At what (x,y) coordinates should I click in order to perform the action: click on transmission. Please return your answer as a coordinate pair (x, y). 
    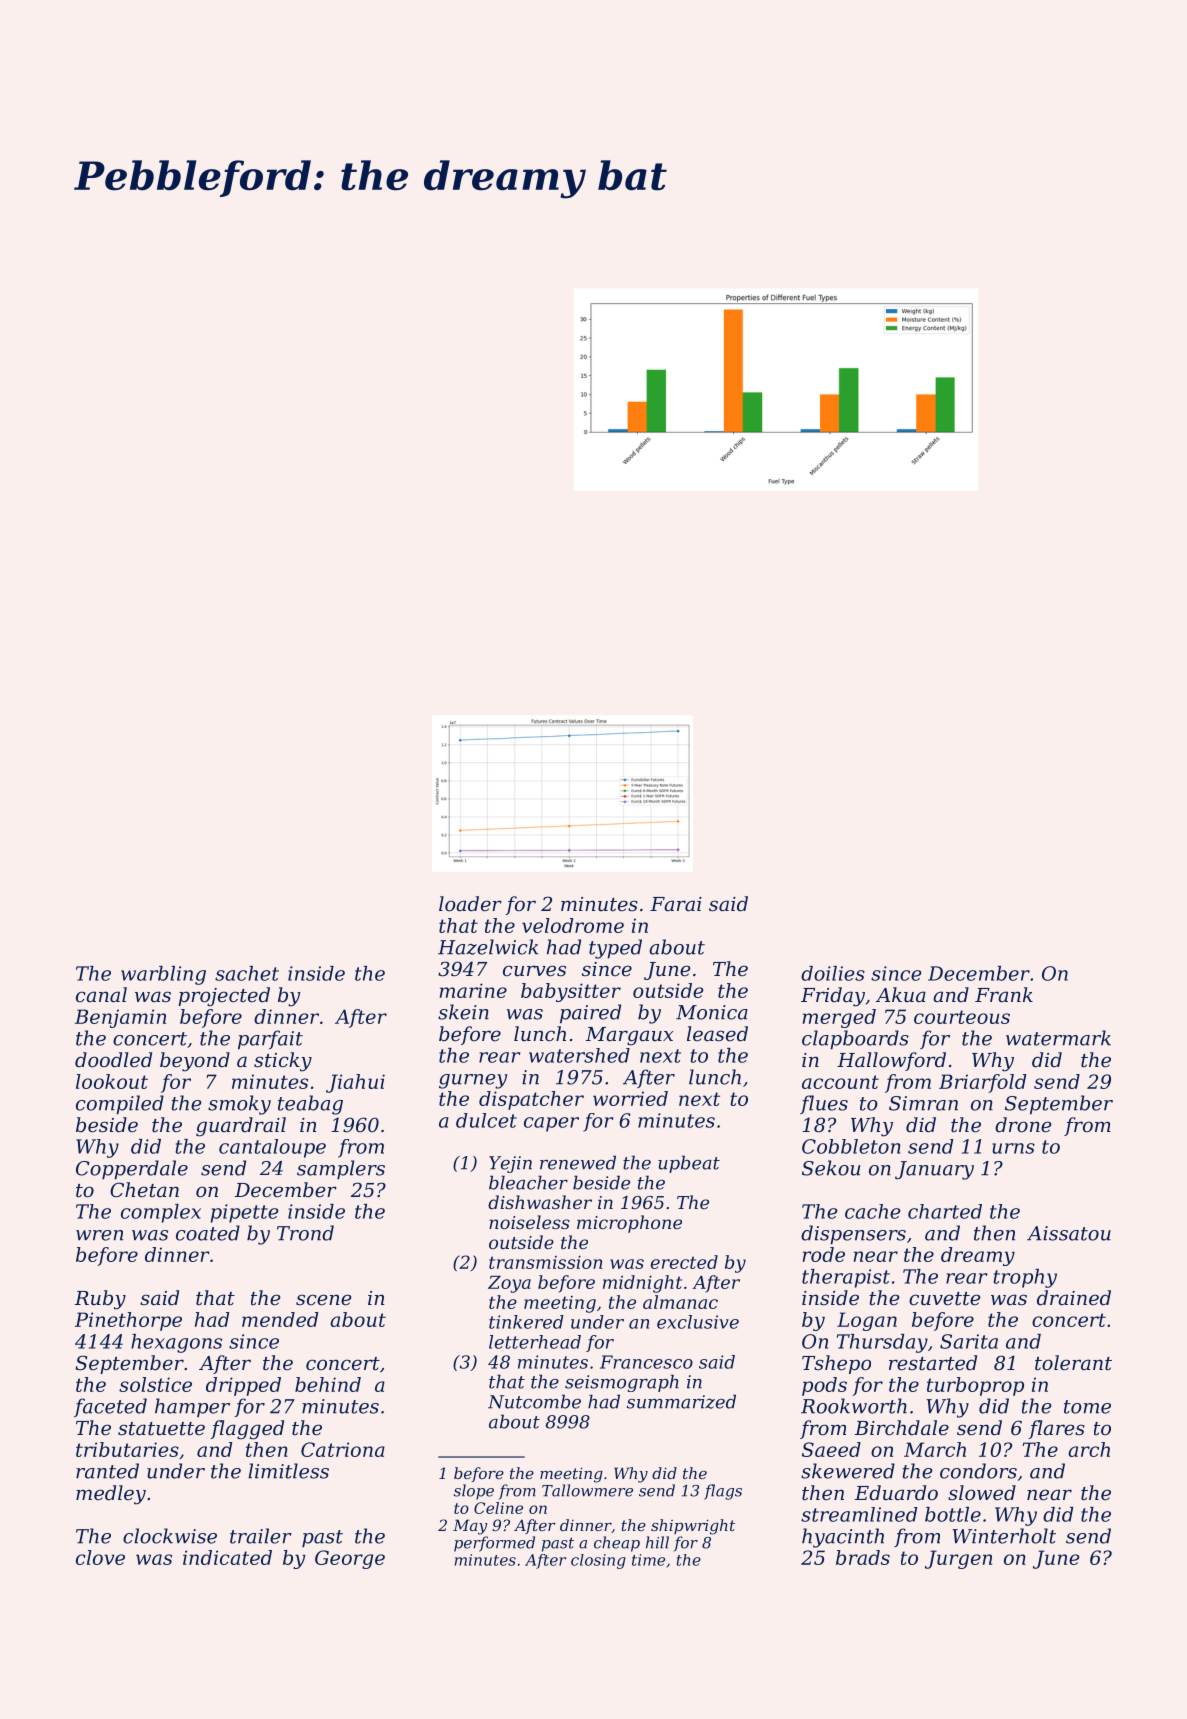
    Looking at the image, I should click on (546, 1262).
